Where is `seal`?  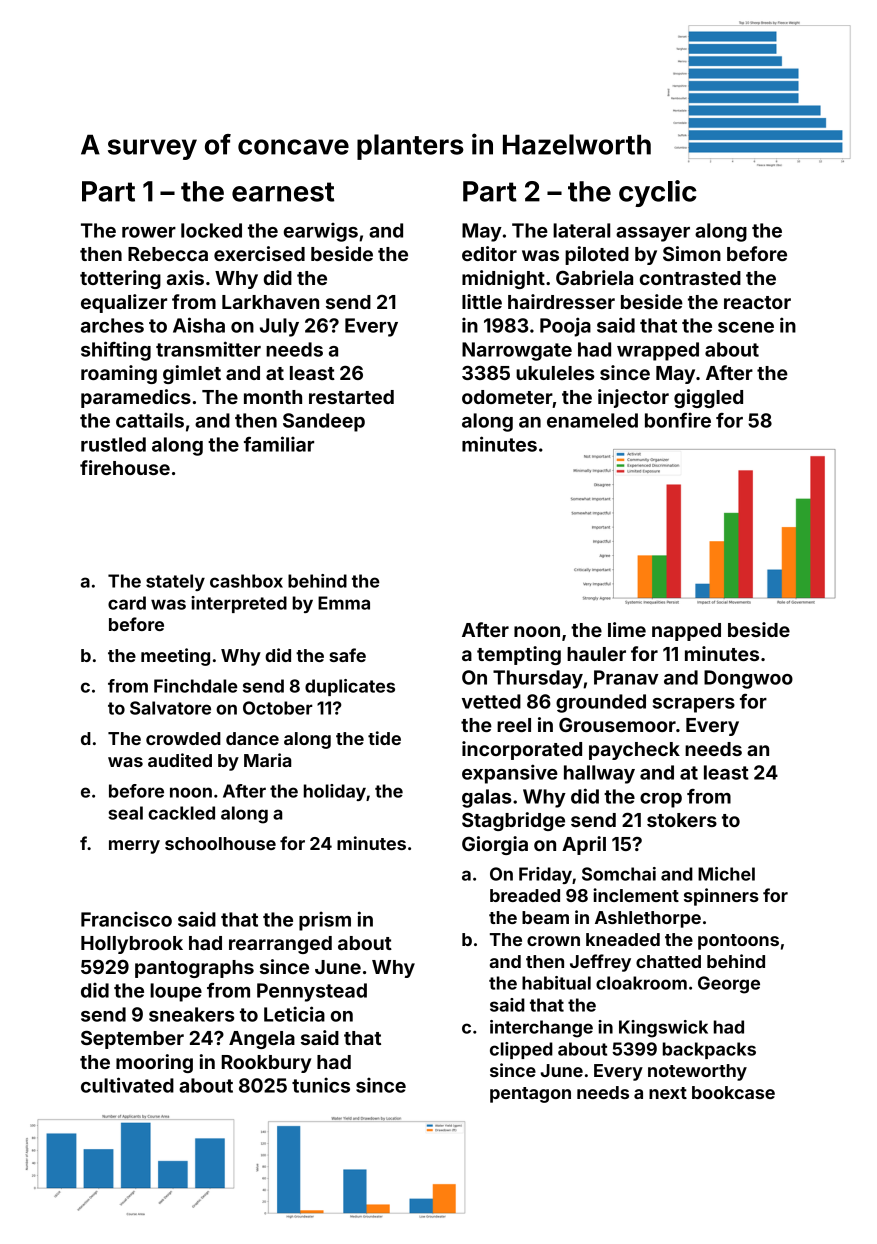 seal is located at coordinates (125, 813).
